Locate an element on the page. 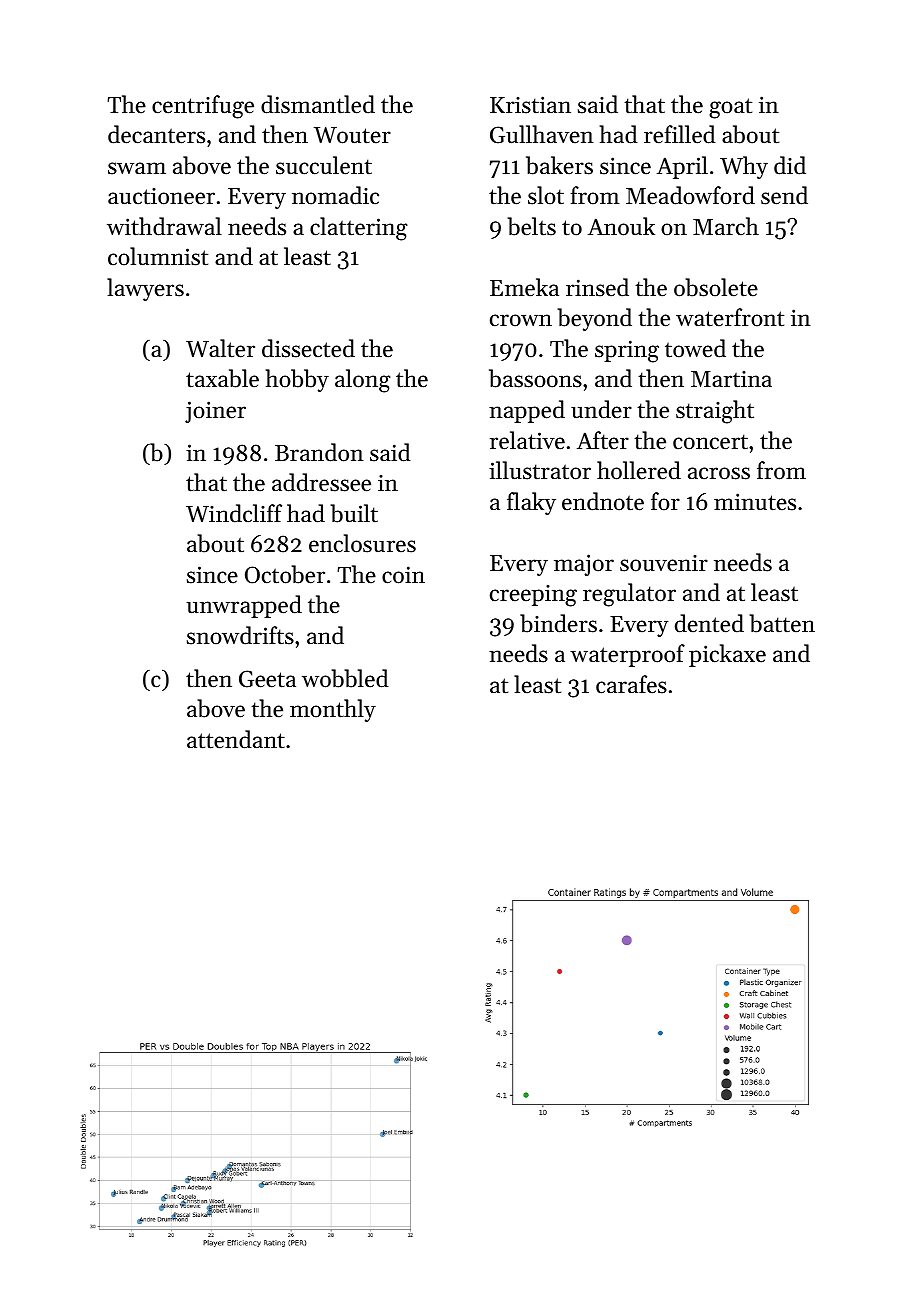  creeping is located at coordinates (533, 596).
